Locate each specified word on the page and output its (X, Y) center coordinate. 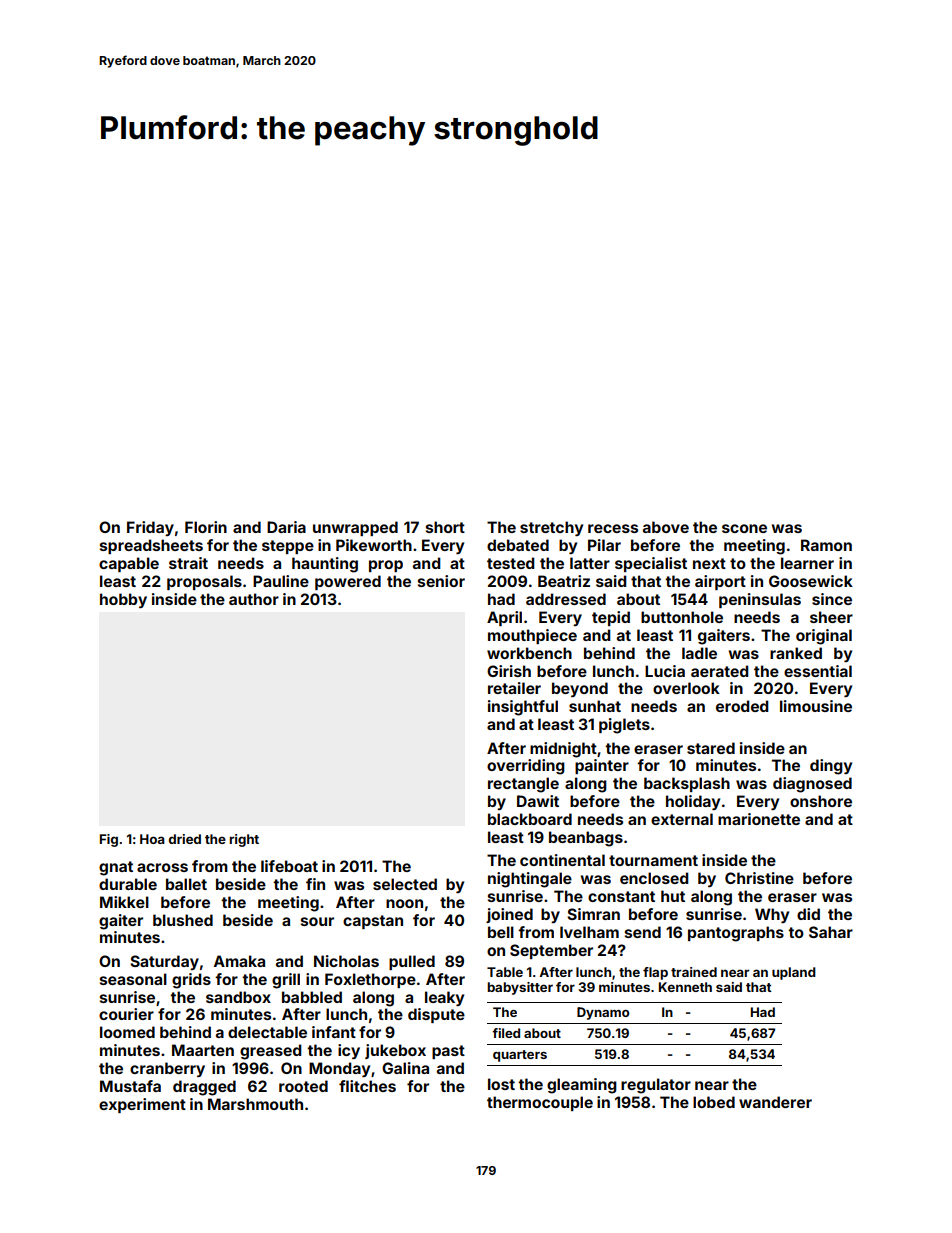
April (504, 618)
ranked (796, 653)
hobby (123, 600)
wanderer (775, 1102)
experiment (142, 1105)
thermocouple (540, 1103)
